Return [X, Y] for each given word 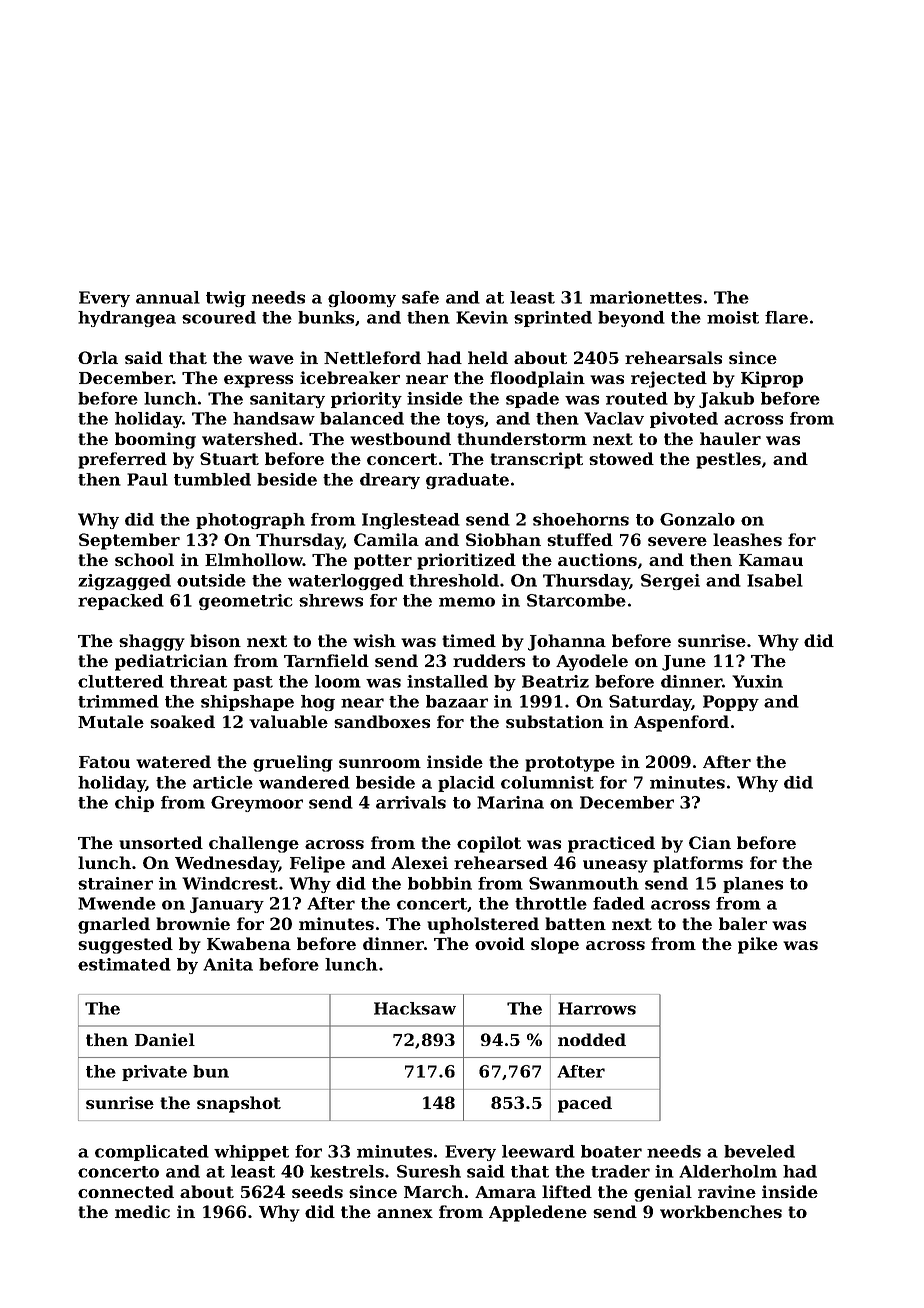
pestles [728, 460]
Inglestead [411, 521]
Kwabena [249, 943]
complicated [152, 1153]
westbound [400, 438]
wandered [304, 782]
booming [155, 440]
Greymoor [257, 804]
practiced [611, 844]
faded [619, 903]
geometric [246, 602]
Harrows [597, 1008]
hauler [730, 438]
